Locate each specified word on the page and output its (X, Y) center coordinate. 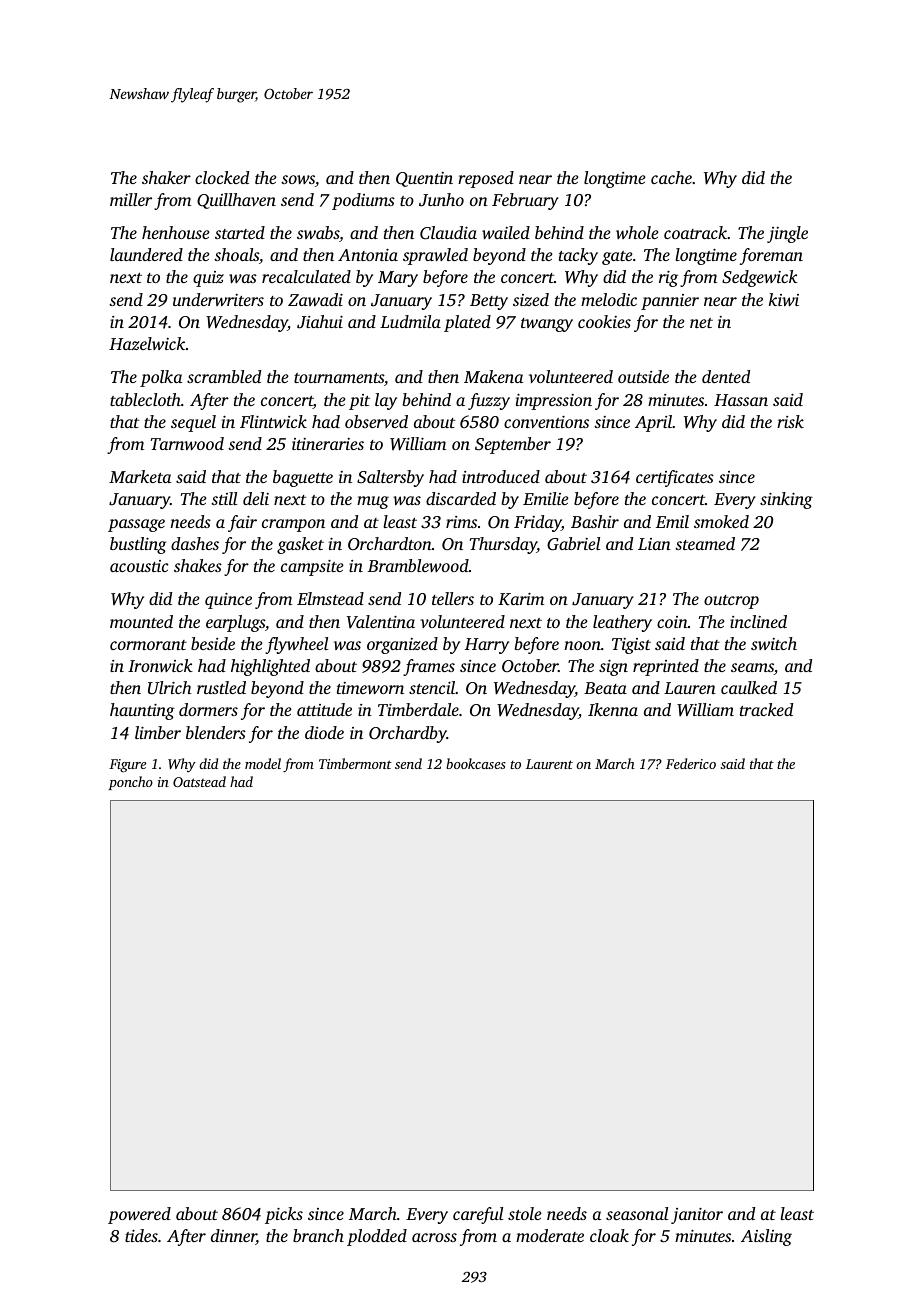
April (653, 423)
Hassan (741, 400)
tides (141, 1235)
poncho (130, 783)
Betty (489, 302)
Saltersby (390, 478)
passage (136, 525)
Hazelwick (147, 343)
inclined (758, 621)
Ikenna (613, 709)
